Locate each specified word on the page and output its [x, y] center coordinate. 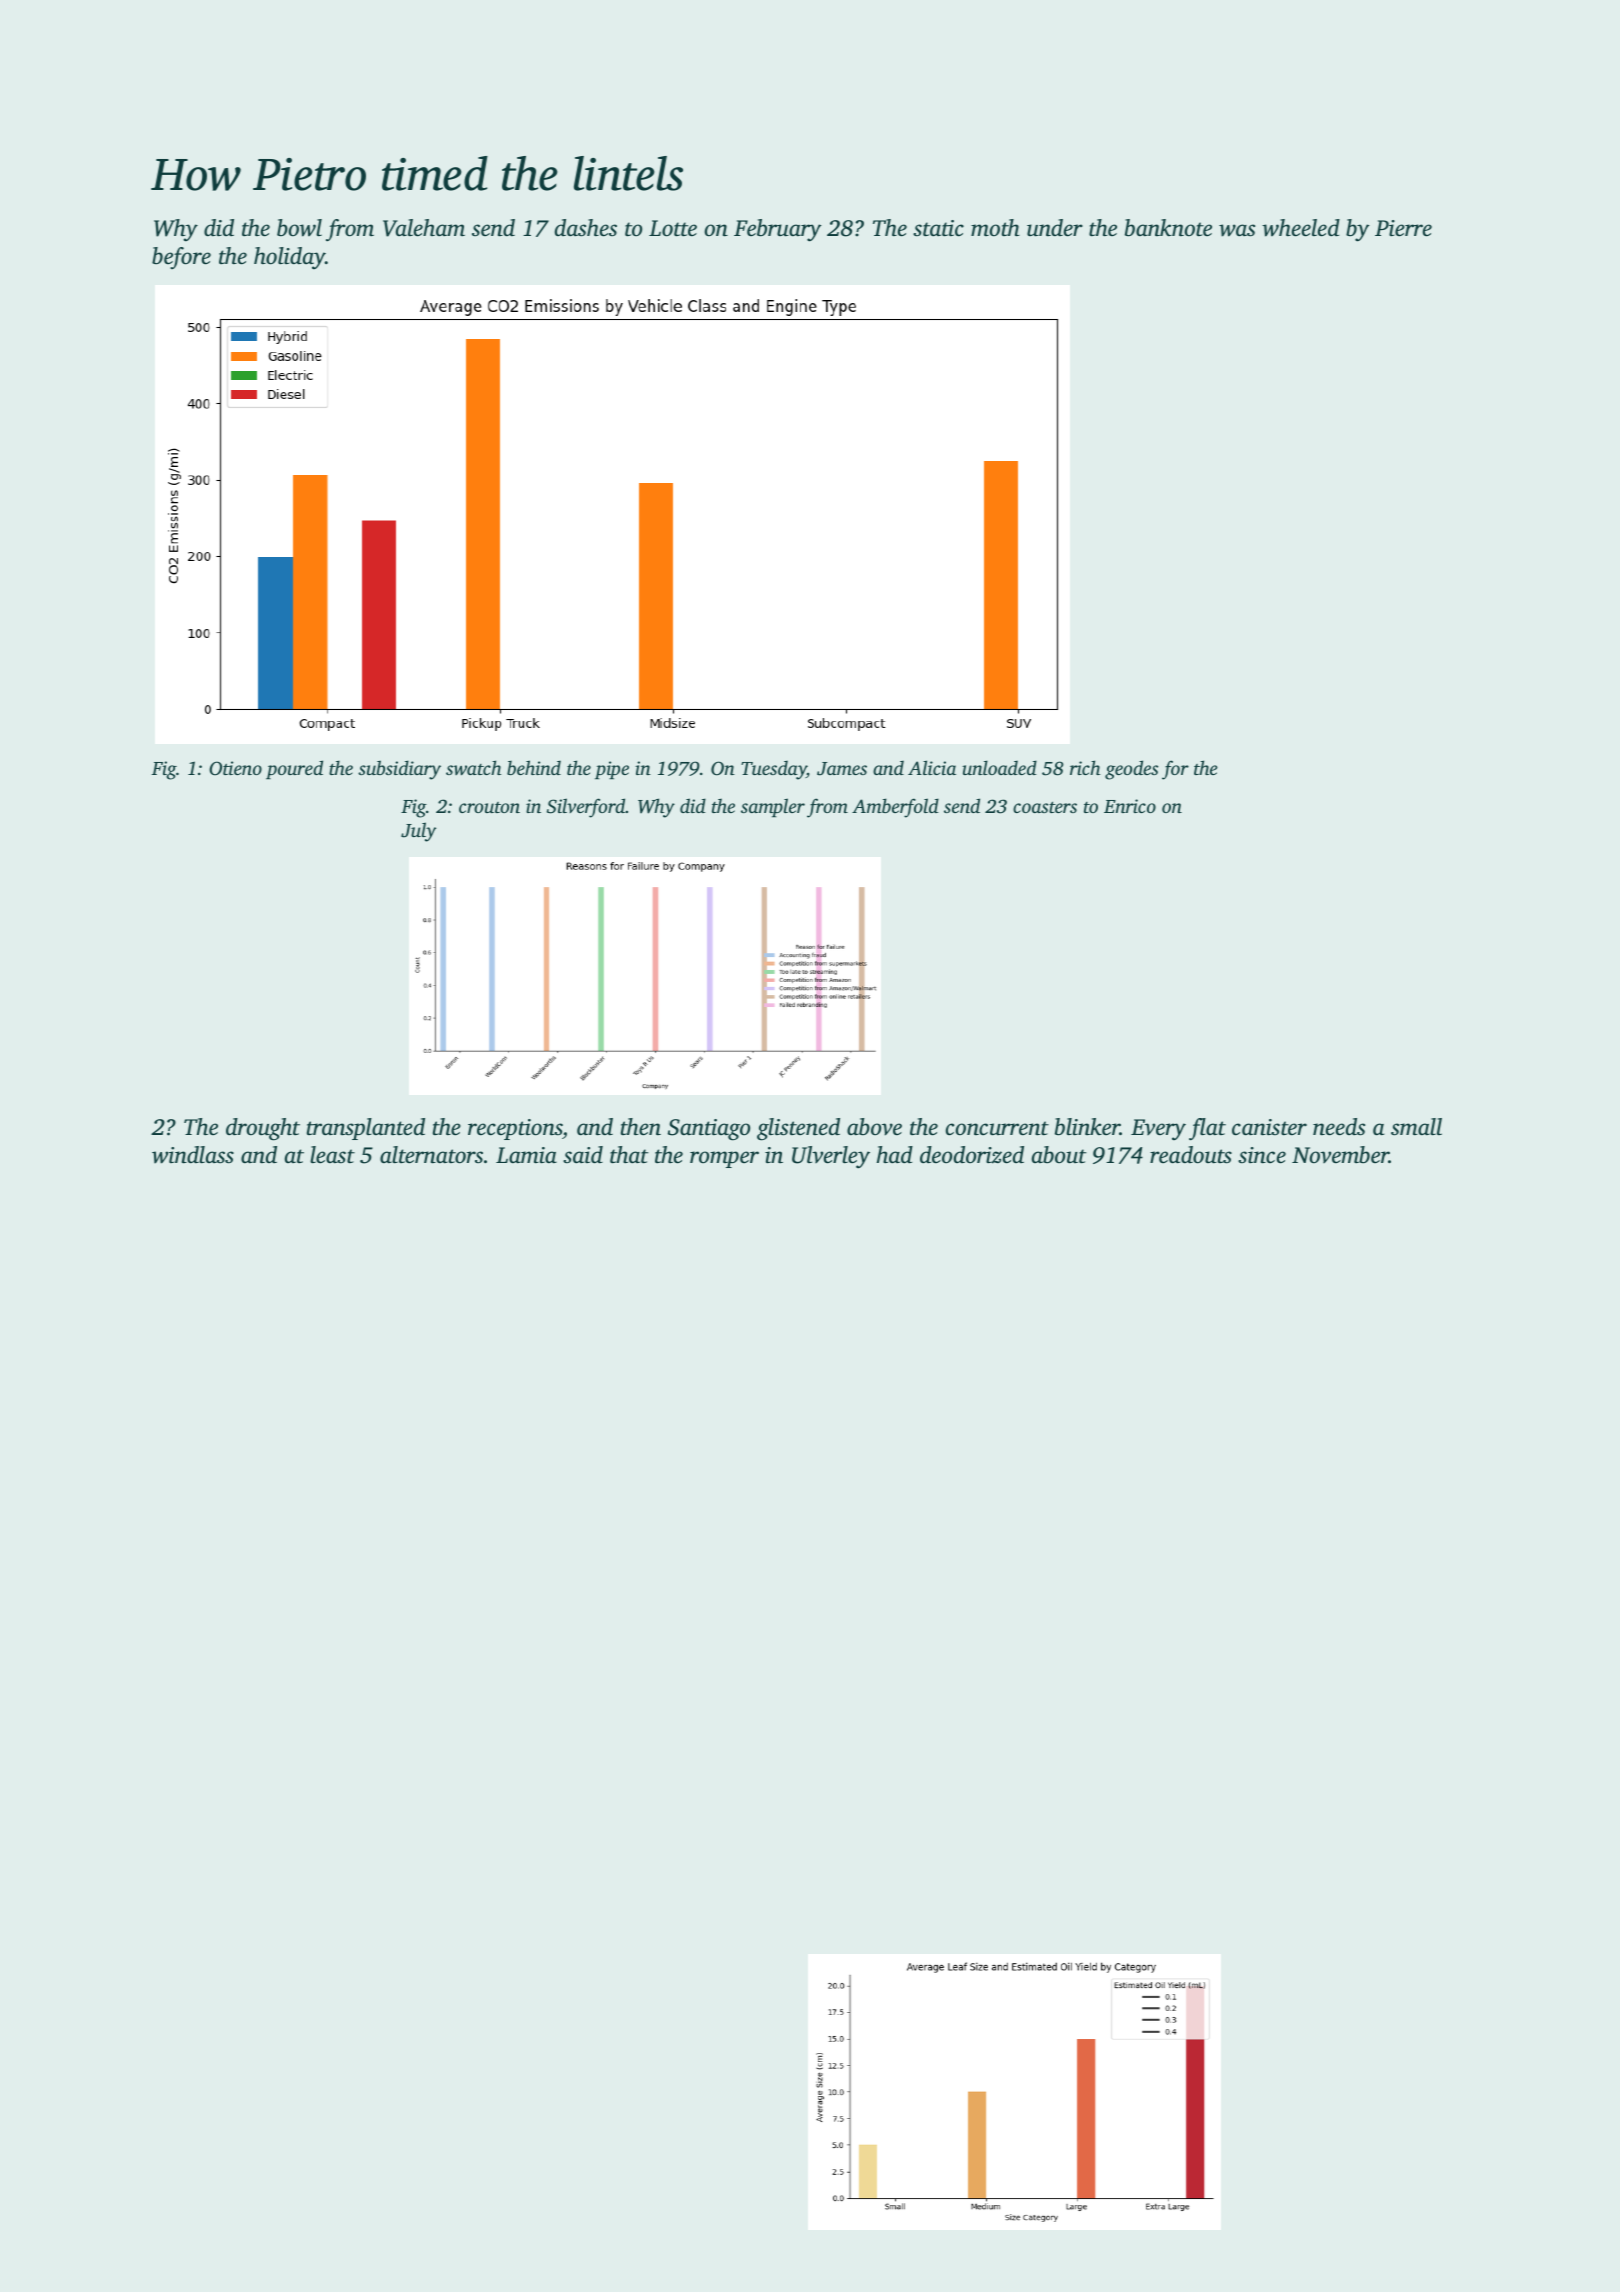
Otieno [235, 768]
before [181, 258]
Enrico [1130, 806]
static [938, 228]
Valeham [424, 228]
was [1237, 230]
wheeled [1301, 228]
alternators [431, 1155]
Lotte [673, 228]
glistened [798, 1129]
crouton [489, 807]
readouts [1191, 1155]
